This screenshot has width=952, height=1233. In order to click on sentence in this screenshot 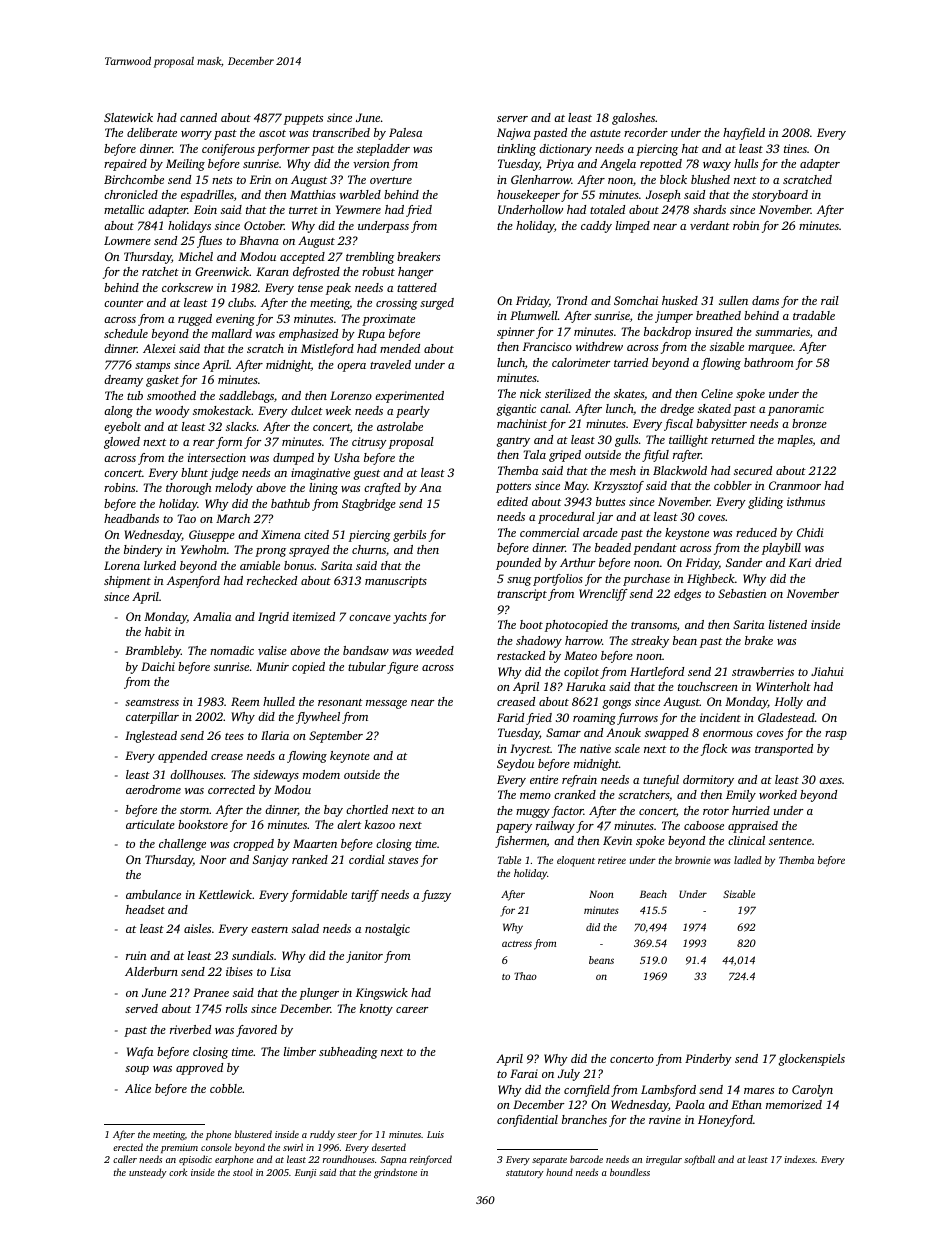, I will do `click(790, 841)`.
